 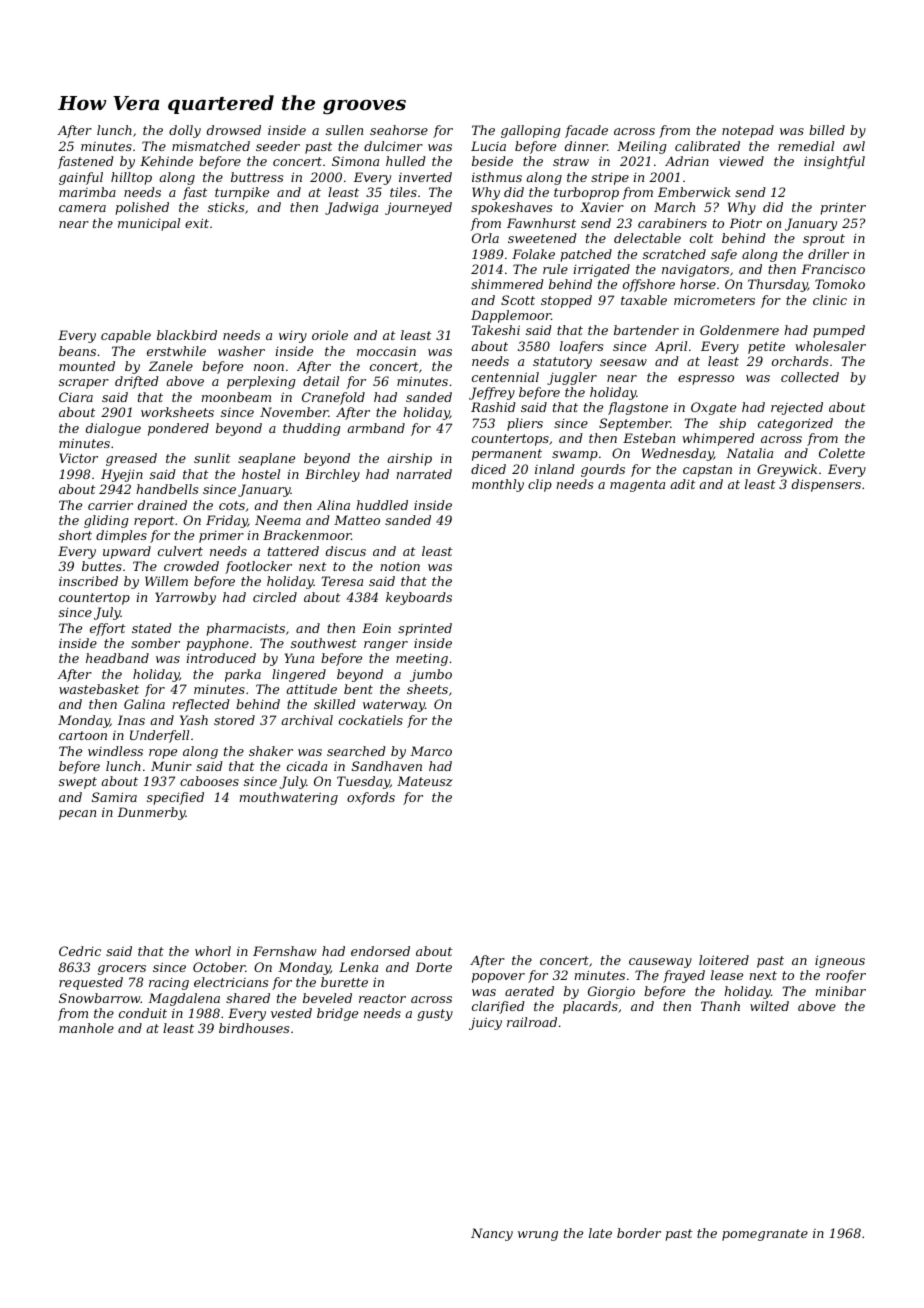 What do you see at coordinates (344, 130) in the page?
I see `sullen` at bounding box center [344, 130].
